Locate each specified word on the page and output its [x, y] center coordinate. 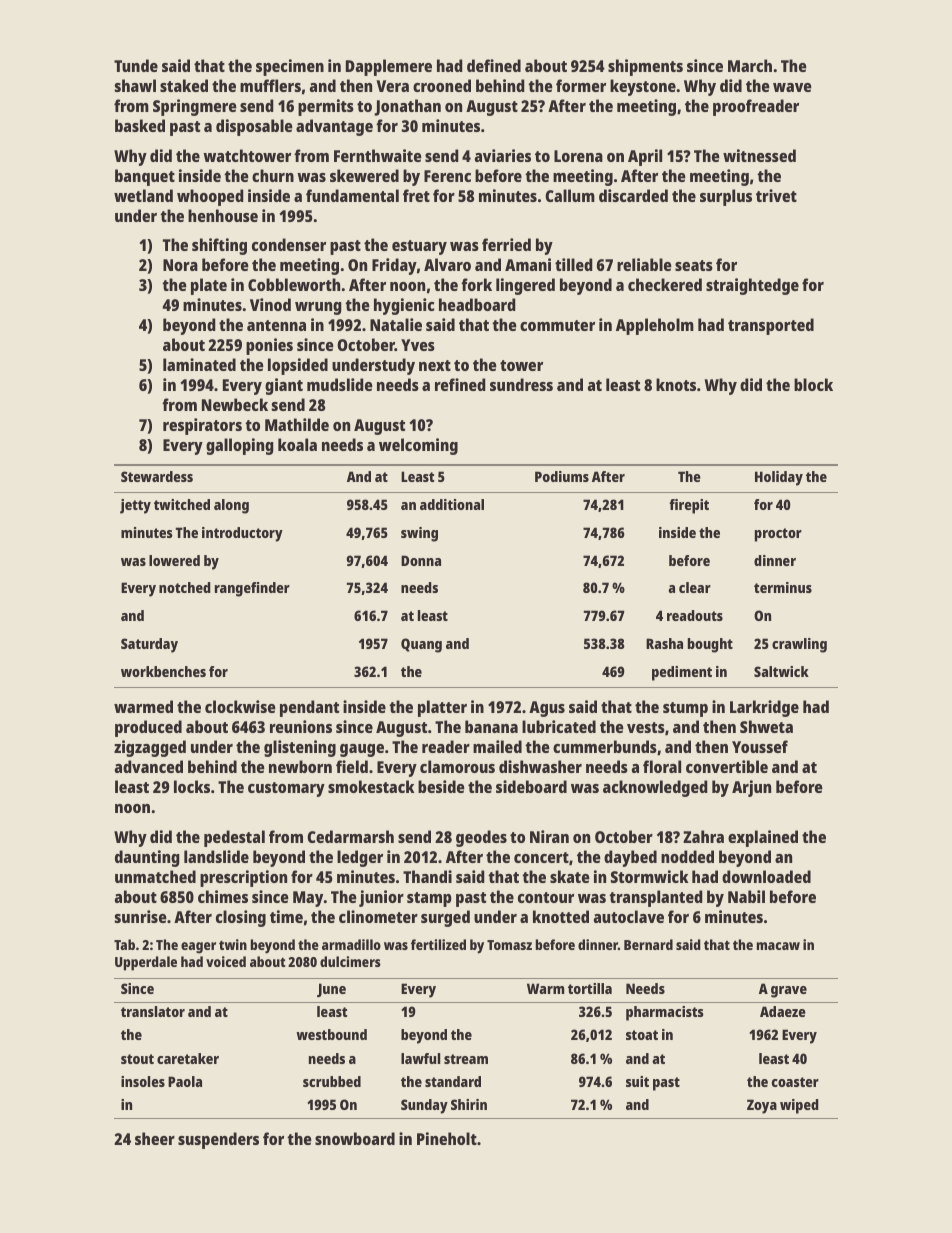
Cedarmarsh [350, 836]
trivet [776, 195]
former [581, 85]
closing [241, 918]
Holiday [779, 478]
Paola [185, 1081]
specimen [290, 67]
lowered [174, 560]
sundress [521, 384]
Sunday [424, 1106]
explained [763, 838]
